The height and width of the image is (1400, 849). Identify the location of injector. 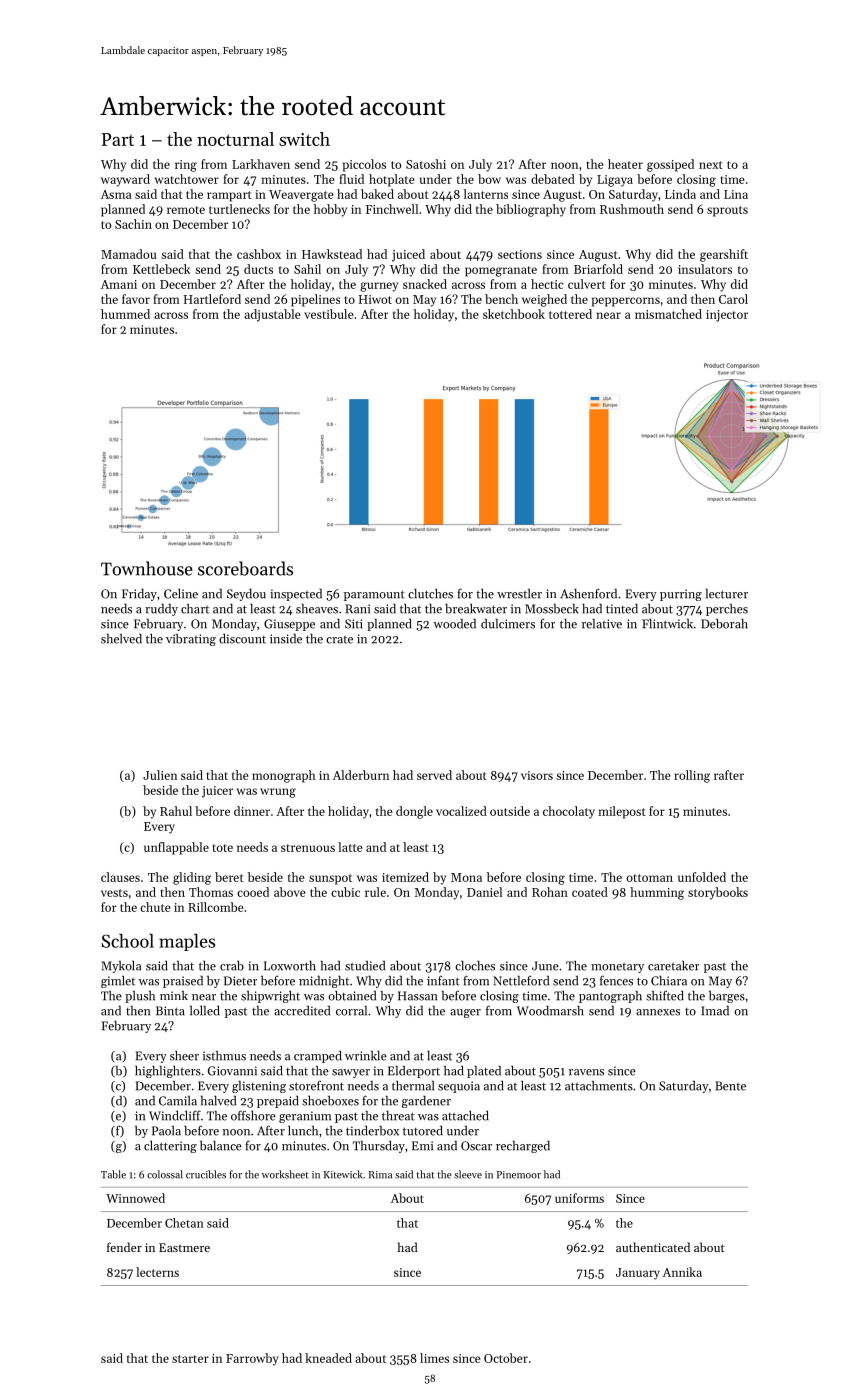
(727, 316).
